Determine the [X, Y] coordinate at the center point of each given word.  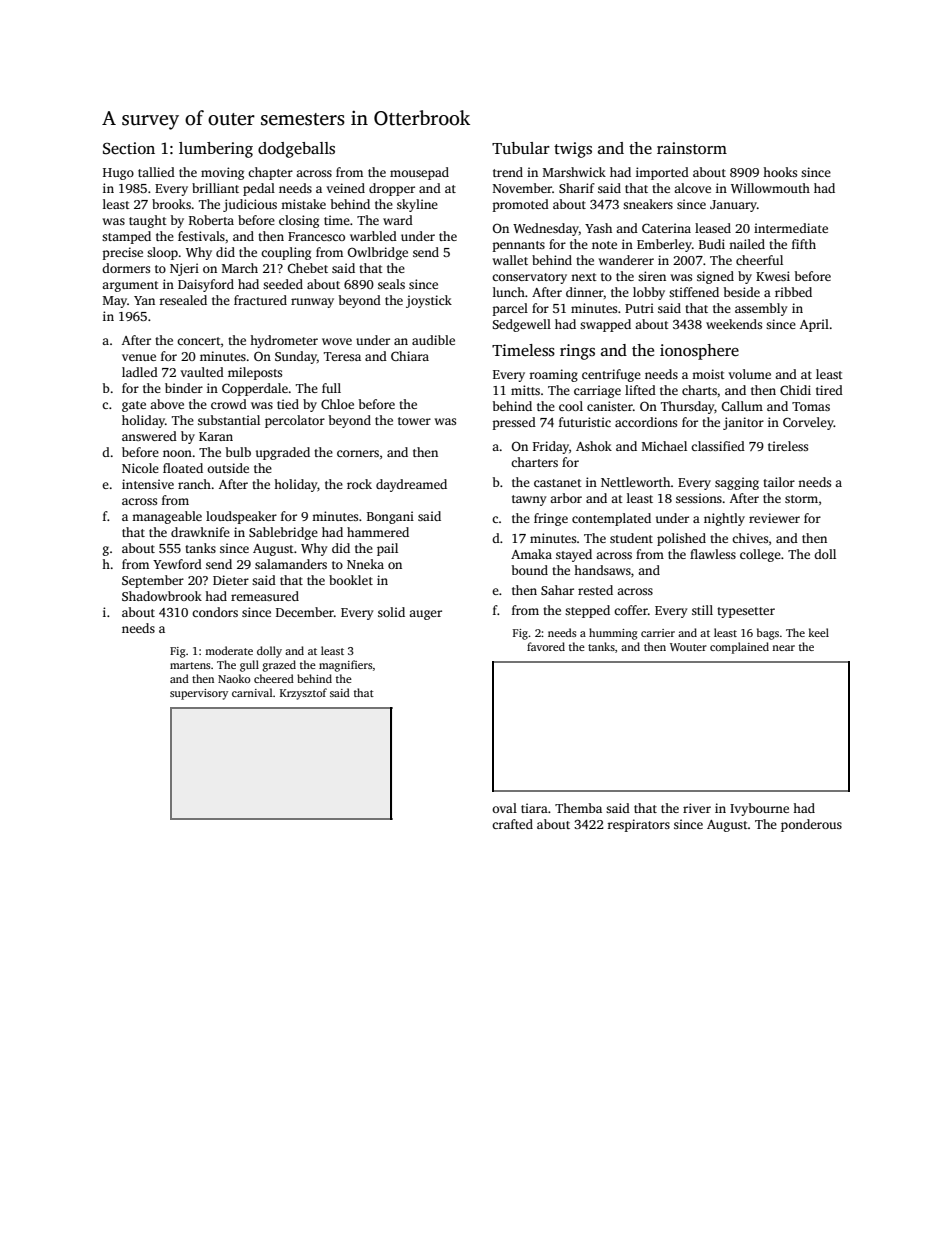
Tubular [521, 148]
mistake [303, 204]
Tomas [811, 406]
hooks [780, 172]
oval [504, 808]
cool [571, 406]
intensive [148, 484]
